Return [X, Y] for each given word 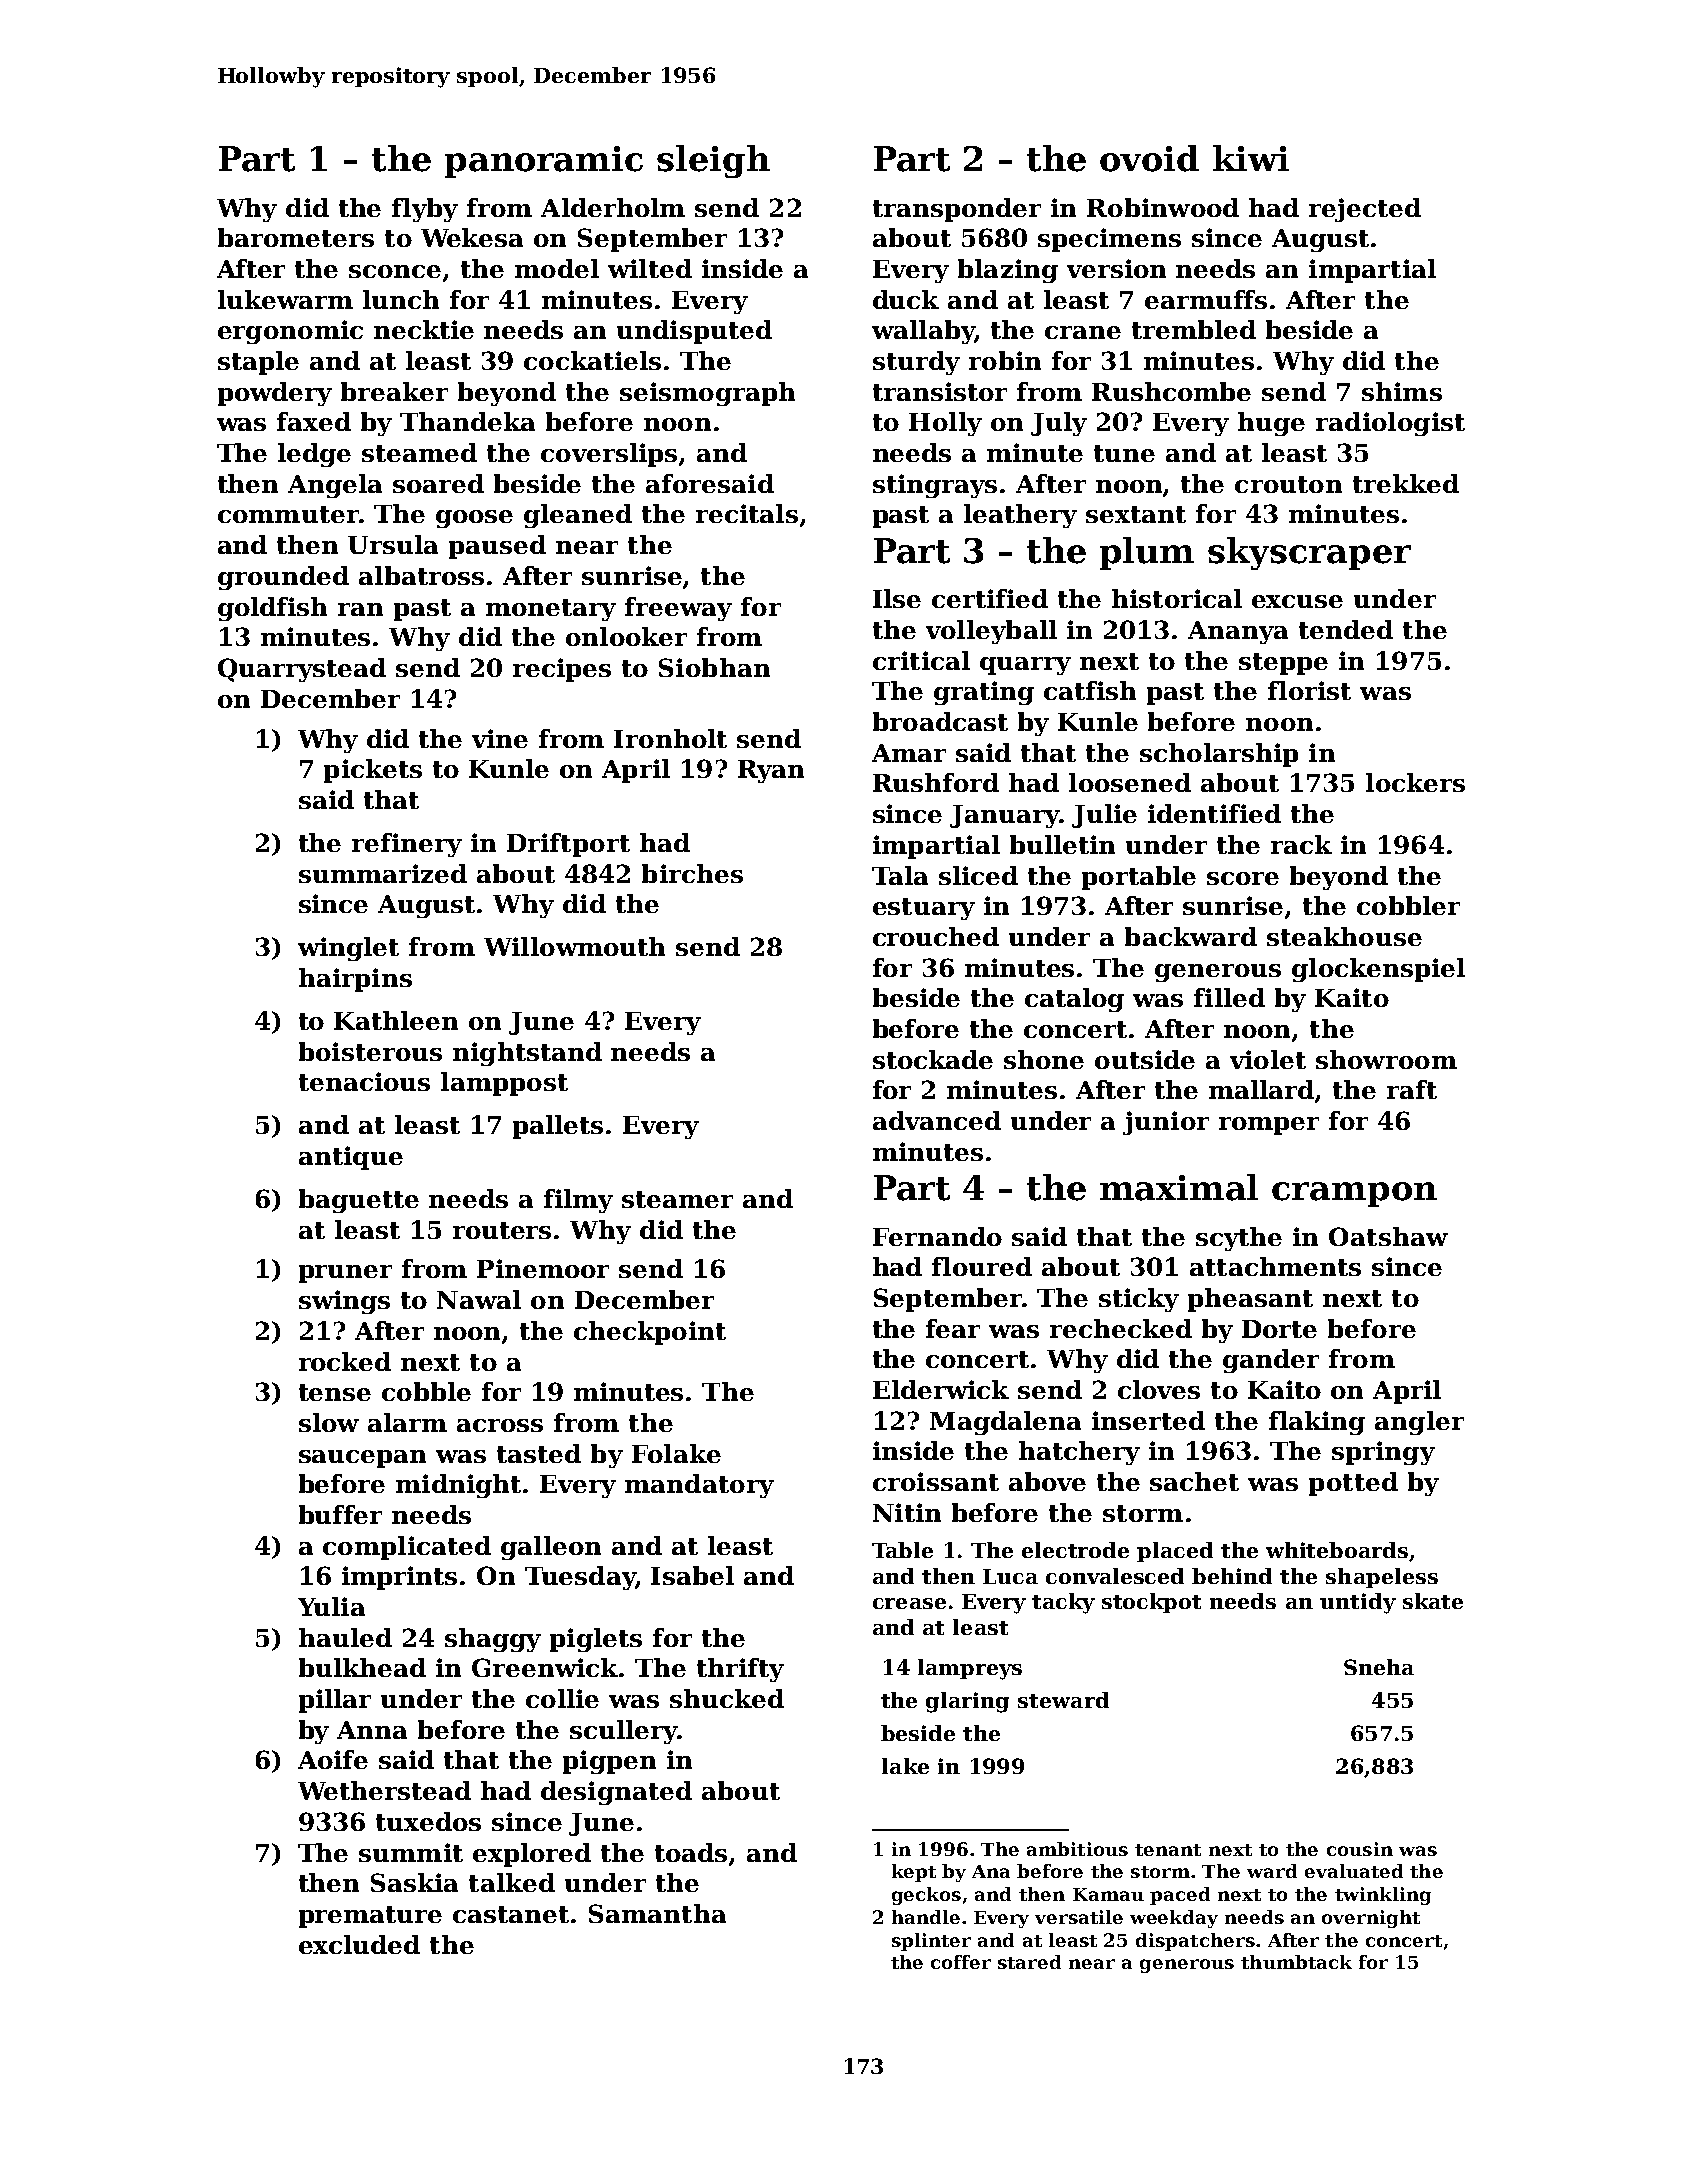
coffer [961, 1962]
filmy [578, 1201]
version [1116, 268]
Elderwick [941, 1389]
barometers [296, 237]
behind [1232, 1576]
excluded [359, 1944]
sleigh [713, 161]
